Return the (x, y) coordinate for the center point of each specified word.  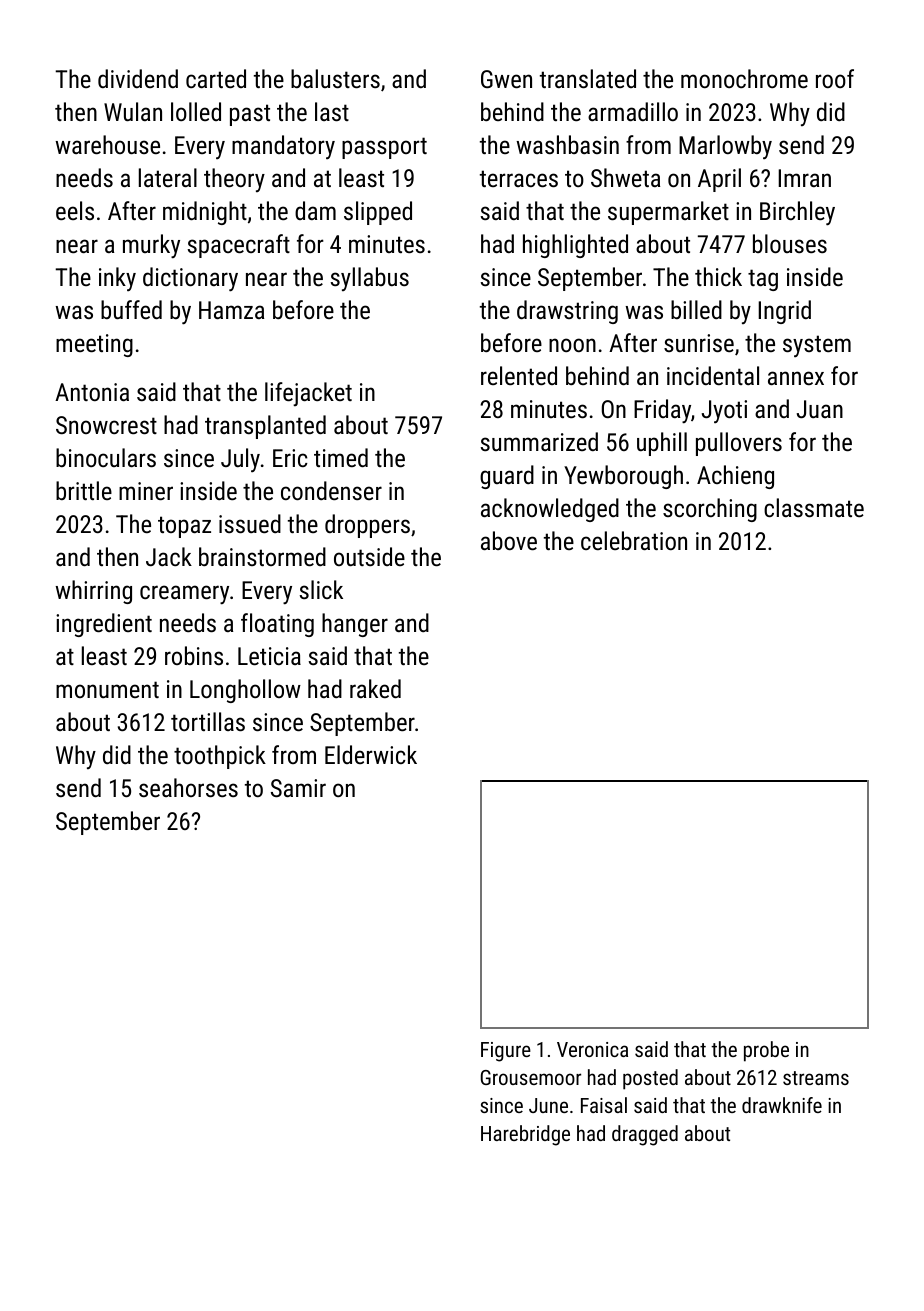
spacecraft (239, 246)
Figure (506, 1052)
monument (107, 689)
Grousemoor (531, 1077)
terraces (519, 178)
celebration (634, 540)
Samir (298, 788)
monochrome (744, 78)
